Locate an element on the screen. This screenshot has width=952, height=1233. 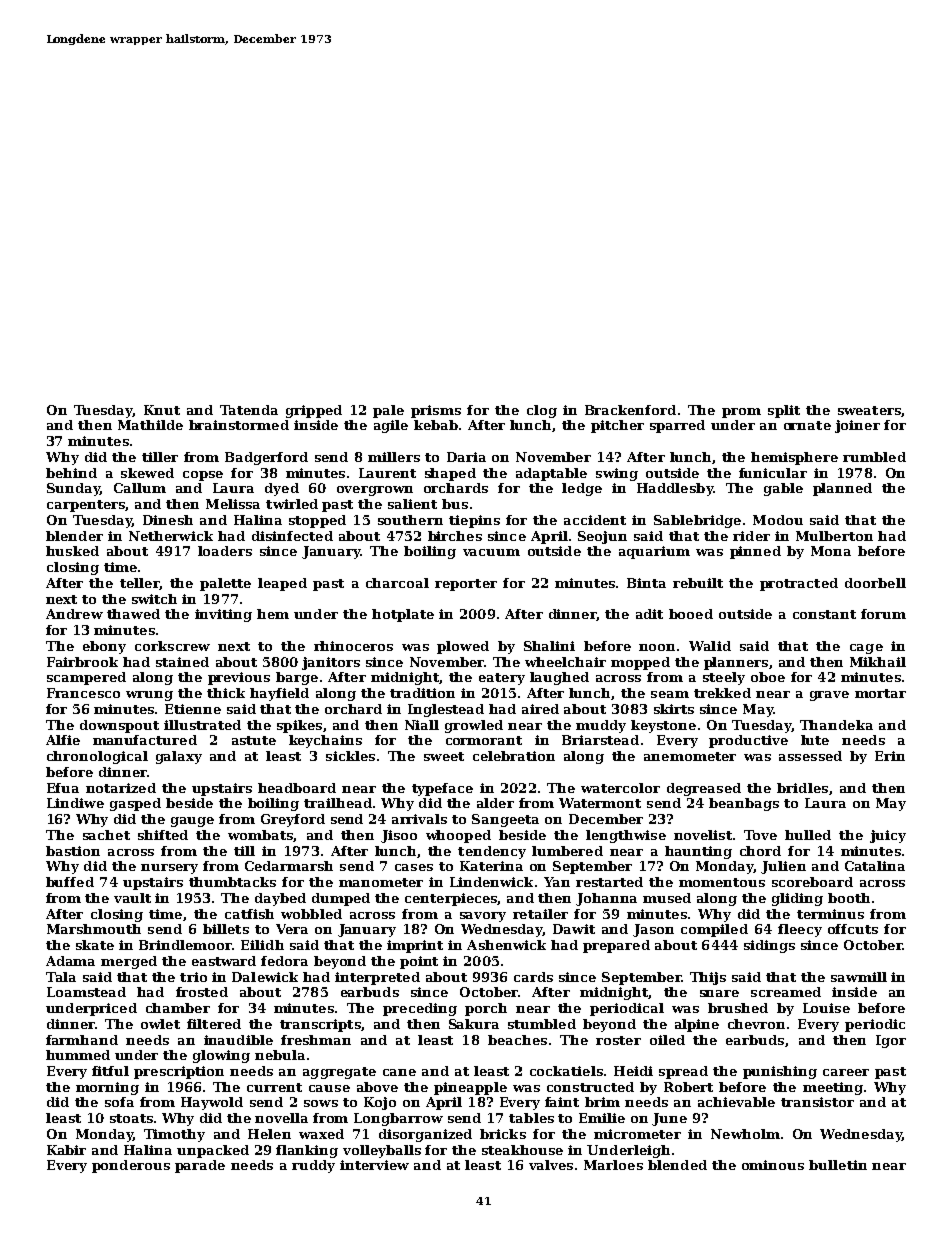
Catalina is located at coordinates (875, 866).
